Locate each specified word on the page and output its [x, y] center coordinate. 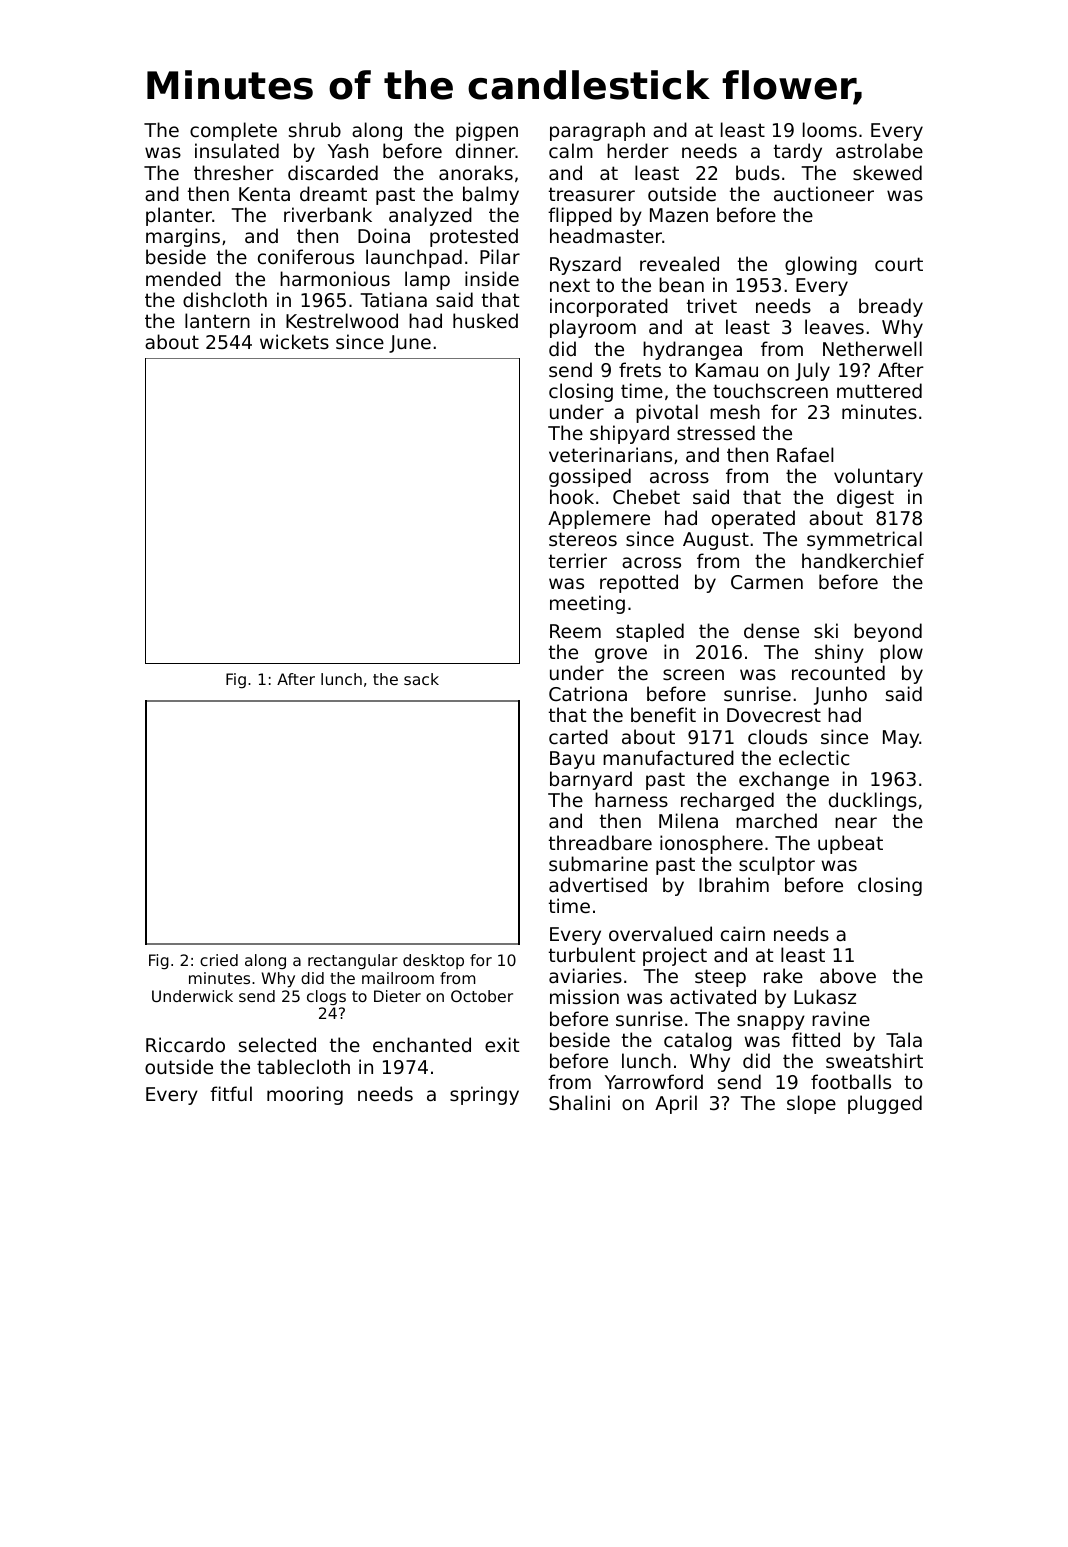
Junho [840, 695]
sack [421, 679]
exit [502, 1044]
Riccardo [185, 1044]
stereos [583, 539]
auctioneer [824, 193]
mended [183, 278]
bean [681, 284]
